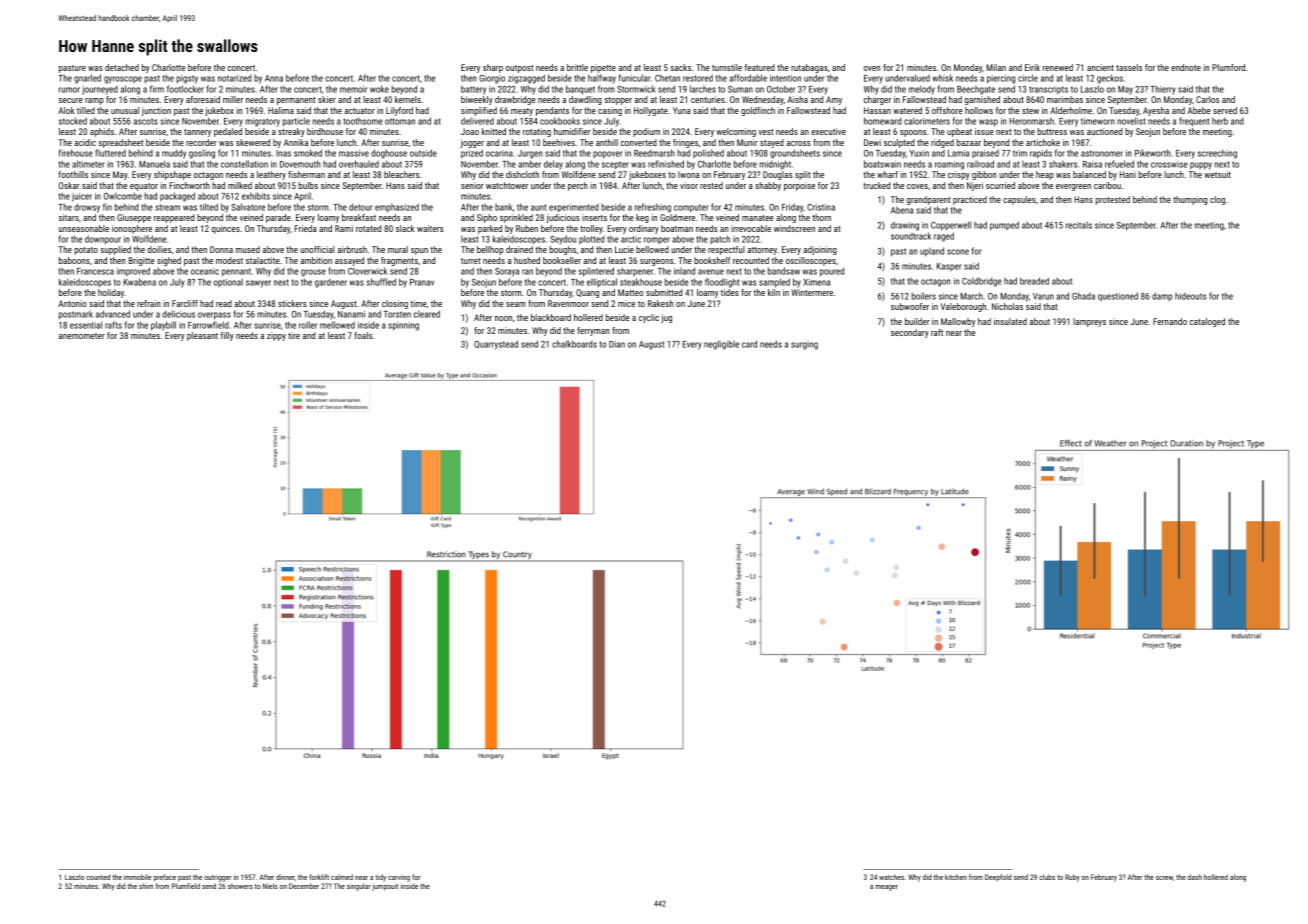 The width and height of the page is (1308, 924). Describe the element at coordinates (398, 249) in the page. I see `mural` at that location.
